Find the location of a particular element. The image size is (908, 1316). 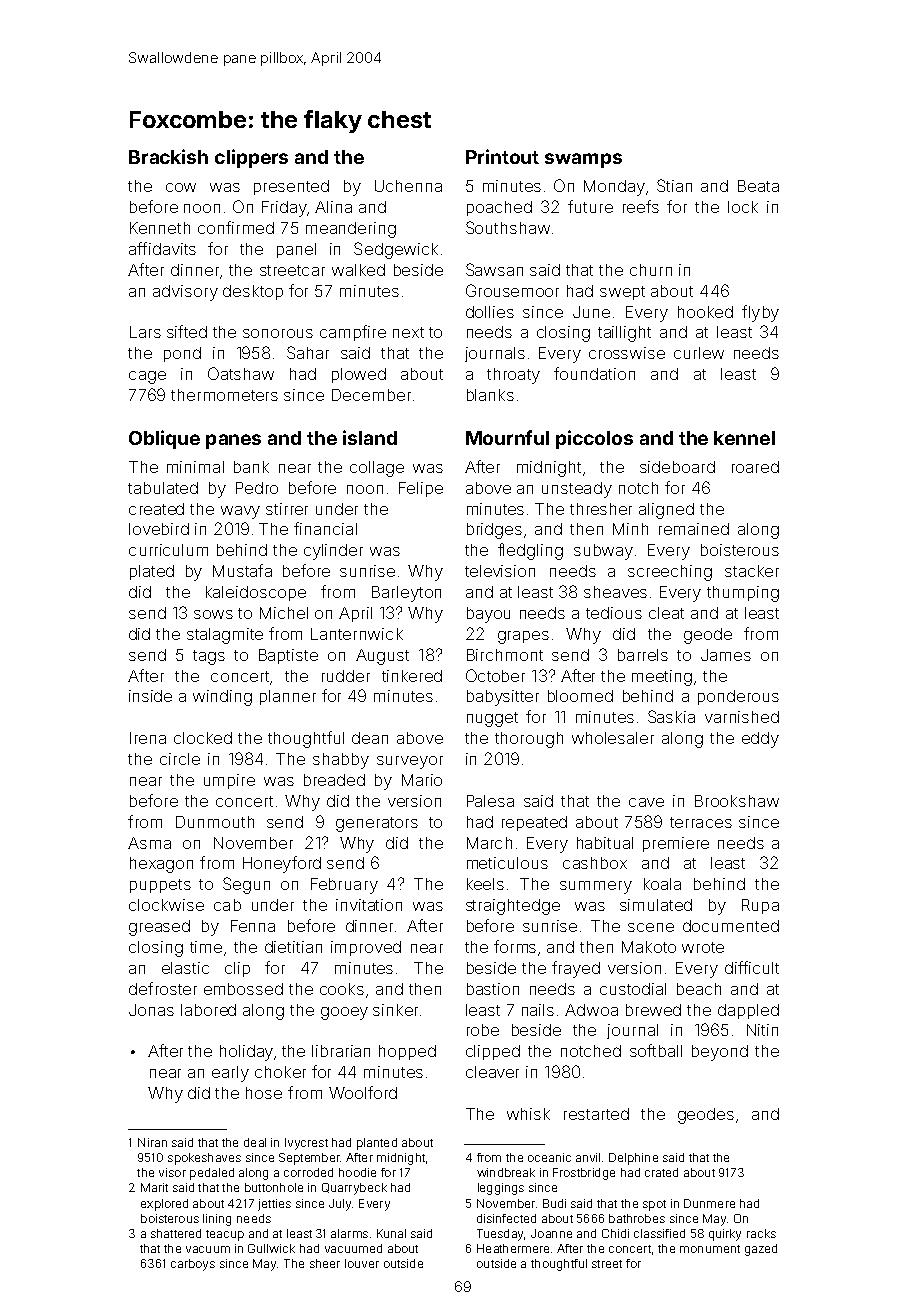

roared is located at coordinates (755, 467).
